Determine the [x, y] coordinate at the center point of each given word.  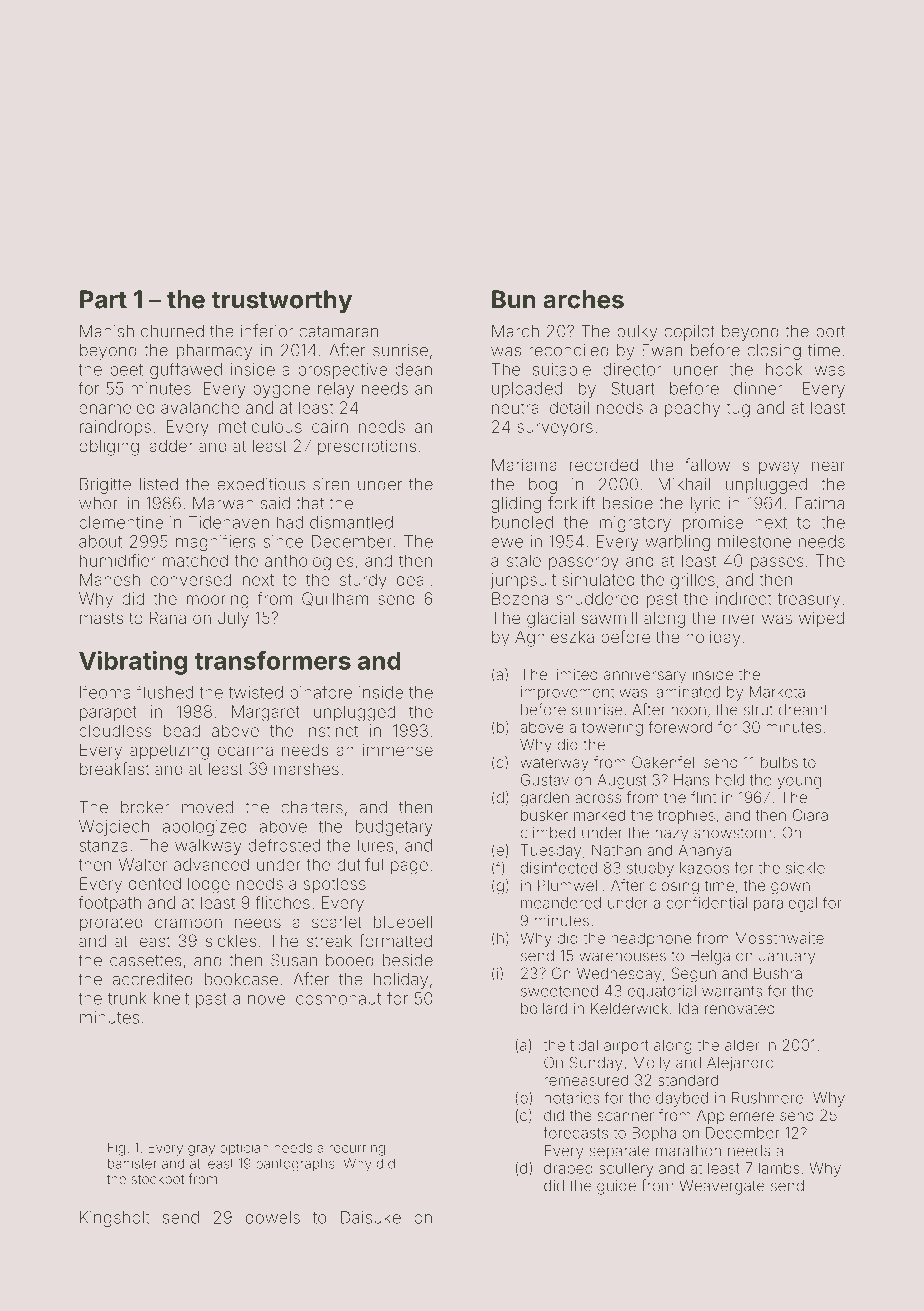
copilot [689, 333]
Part [103, 299]
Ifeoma [105, 692]
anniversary [645, 675]
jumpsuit [523, 581]
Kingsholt [115, 1219]
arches [583, 299]
